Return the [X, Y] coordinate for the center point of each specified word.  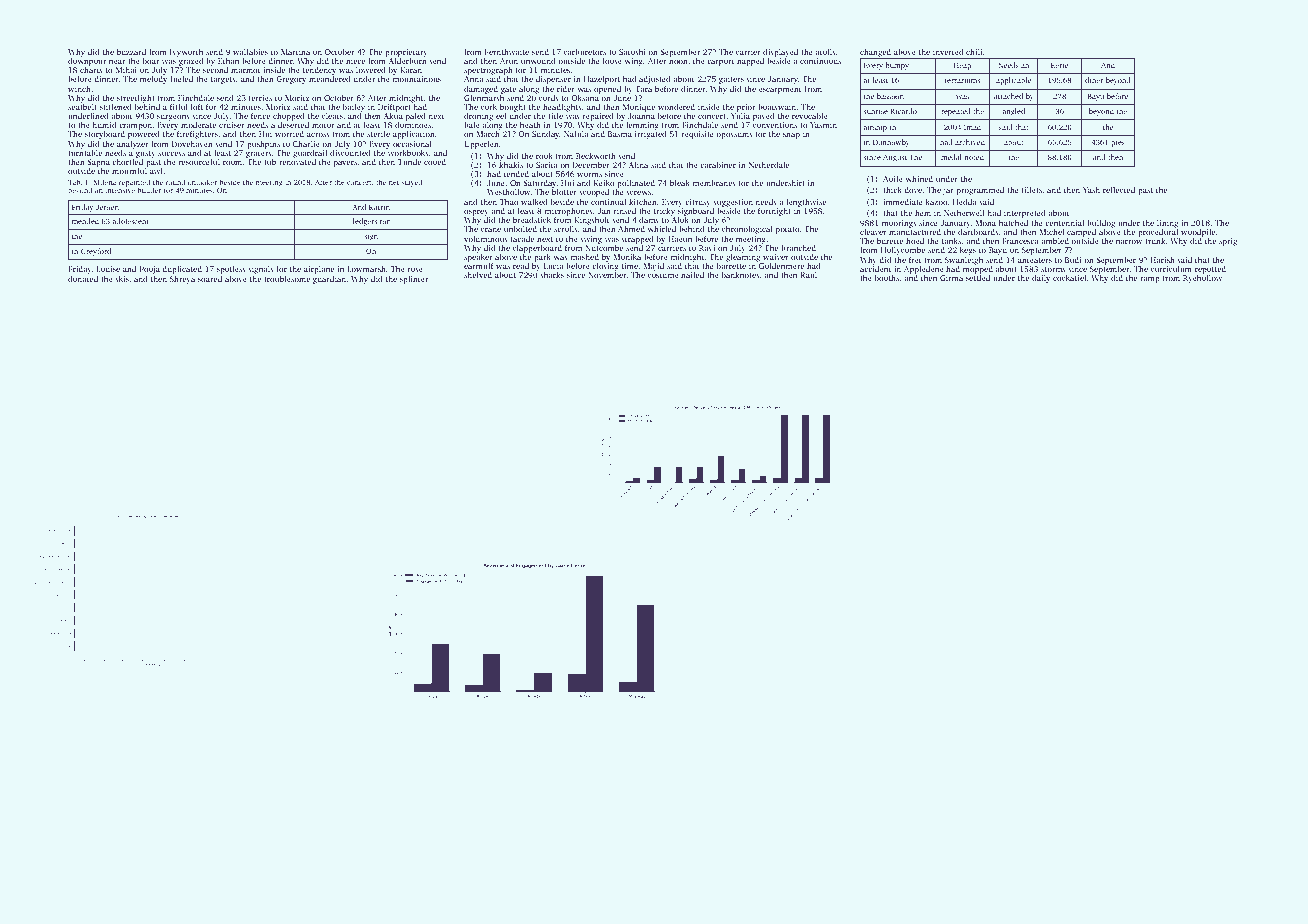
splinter [414, 280]
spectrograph [488, 71]
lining [1167, 224]
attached [1008, 96]
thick [892, 190]
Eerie [1060, 65]
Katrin [379, 207]
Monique [639, 108]
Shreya [182, 280]
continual [608, 202]
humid [104, 125]
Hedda [965, 202]
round [175, 182]
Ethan [228, 61]
